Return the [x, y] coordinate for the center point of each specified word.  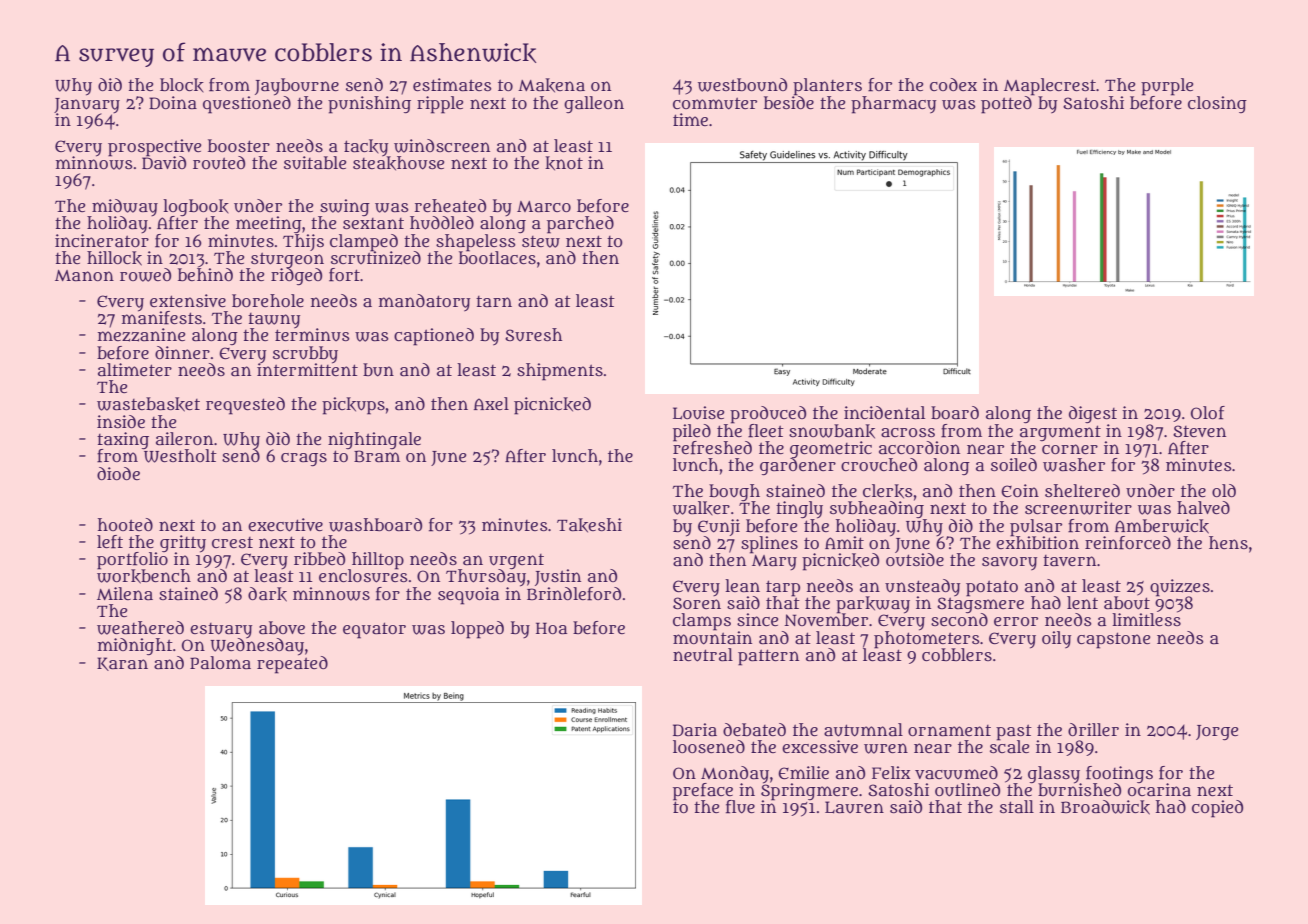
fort [344, 275]
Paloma [220, 663]
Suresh [533, 334]
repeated [292, 665]
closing [1217, 104]
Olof [1208, 413]
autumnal [863, 730]
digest [1093, 414]
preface [703, 791]
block [182, 85]
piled [692, 432]
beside [789, 102]
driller [1093, 729]
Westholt [180, 456]
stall [1017, 807]
